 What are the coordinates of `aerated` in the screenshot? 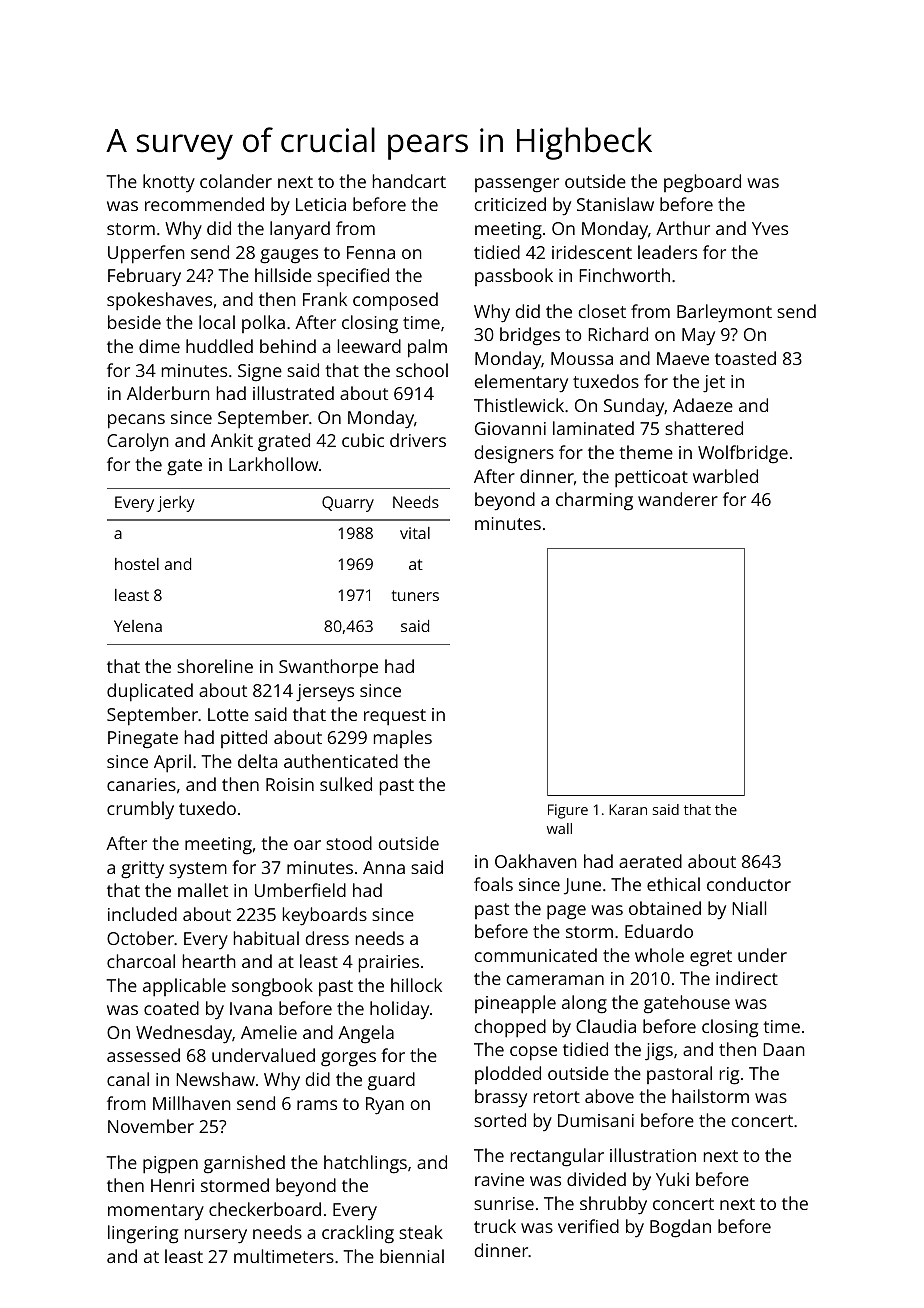 It's located at (650, 861).
